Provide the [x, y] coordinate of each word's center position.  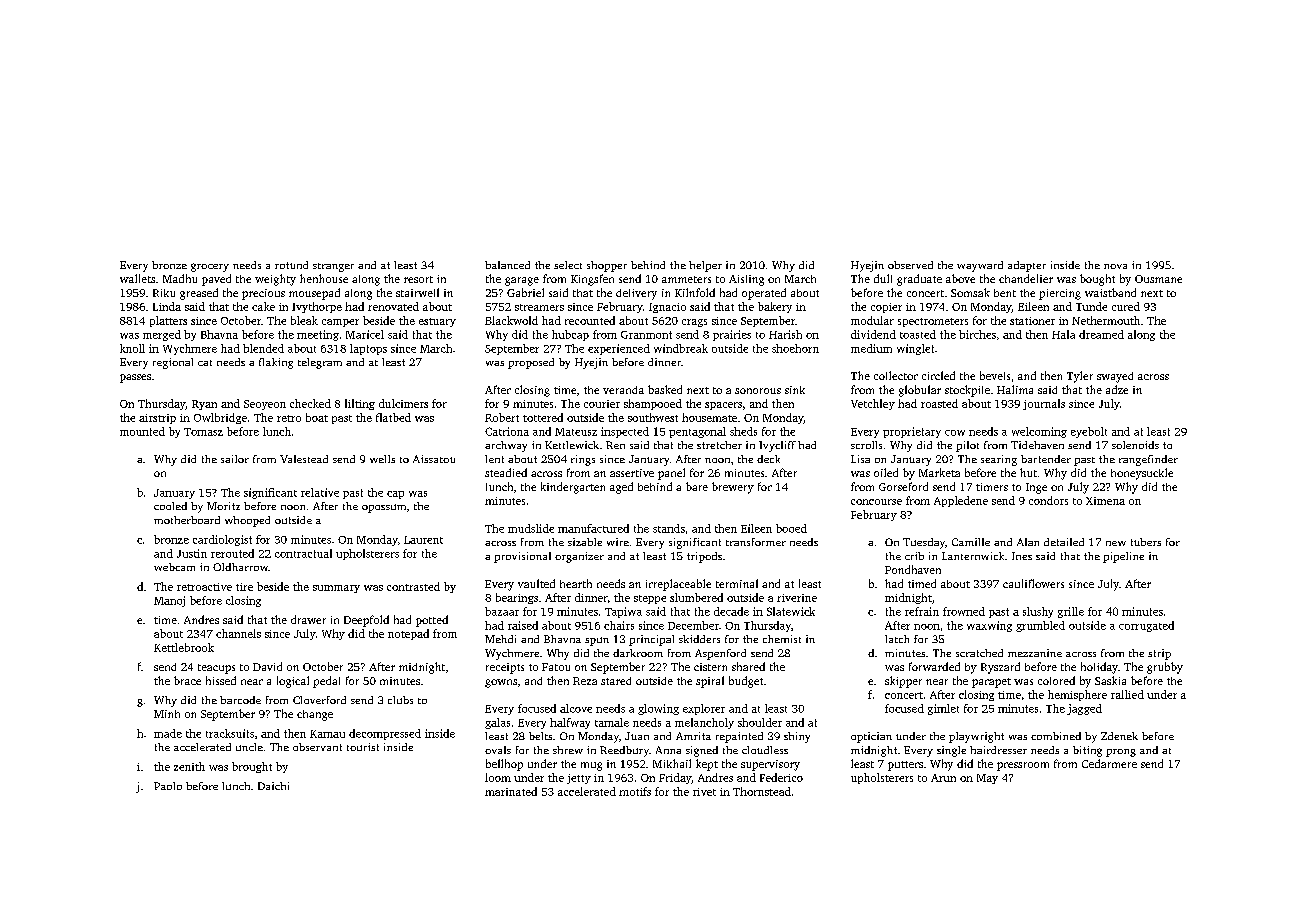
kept [707, 765]
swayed [1115, 377]
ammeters [686, 279]
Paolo [168, 786]
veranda [623, 390]
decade [731, 611]
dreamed [1101, 334]
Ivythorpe [317, 307]
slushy [1038, 612]
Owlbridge [220, 418]
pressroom [1023, 766]
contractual [303, 553]
